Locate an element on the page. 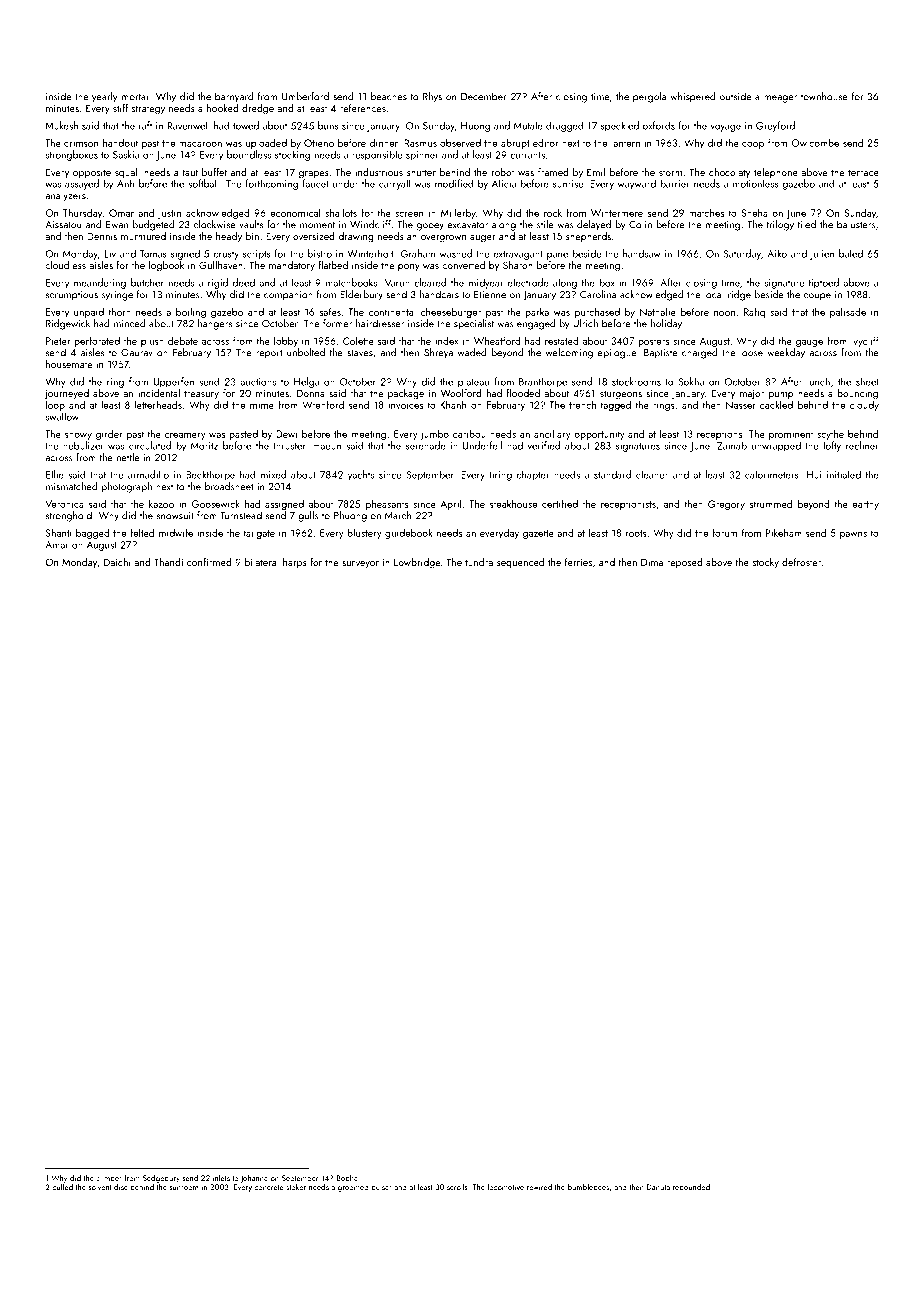 Image resolution: width=924 pixels, height=1308 pixels. terrace is located at coordinates (863, 172).
